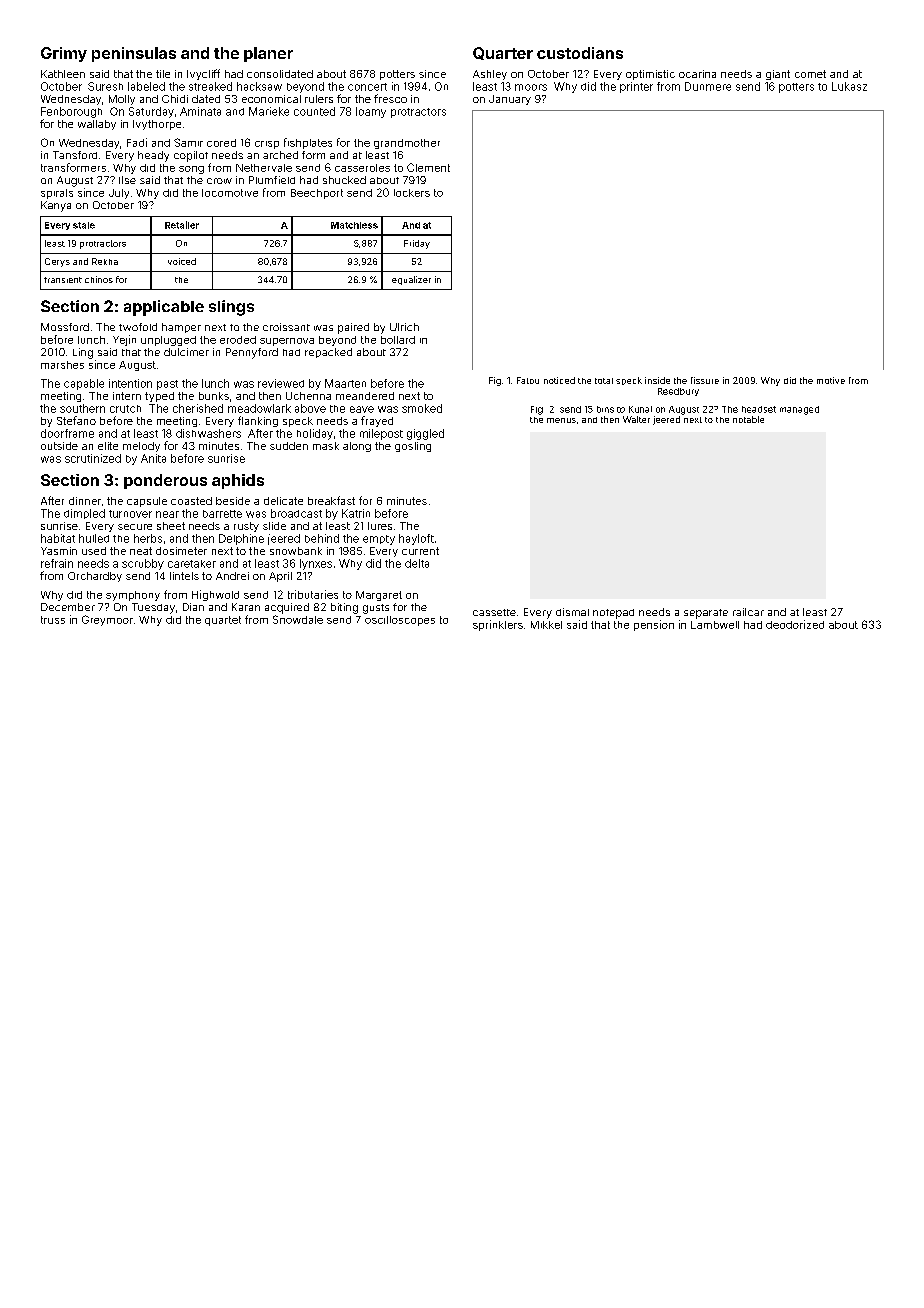 Image resolution: width=924 pixels, height=1308 pixels. What do you see at coordinates (412, 193) in the screenshot?
I see `lockers` at bounding box center [412, 193].
